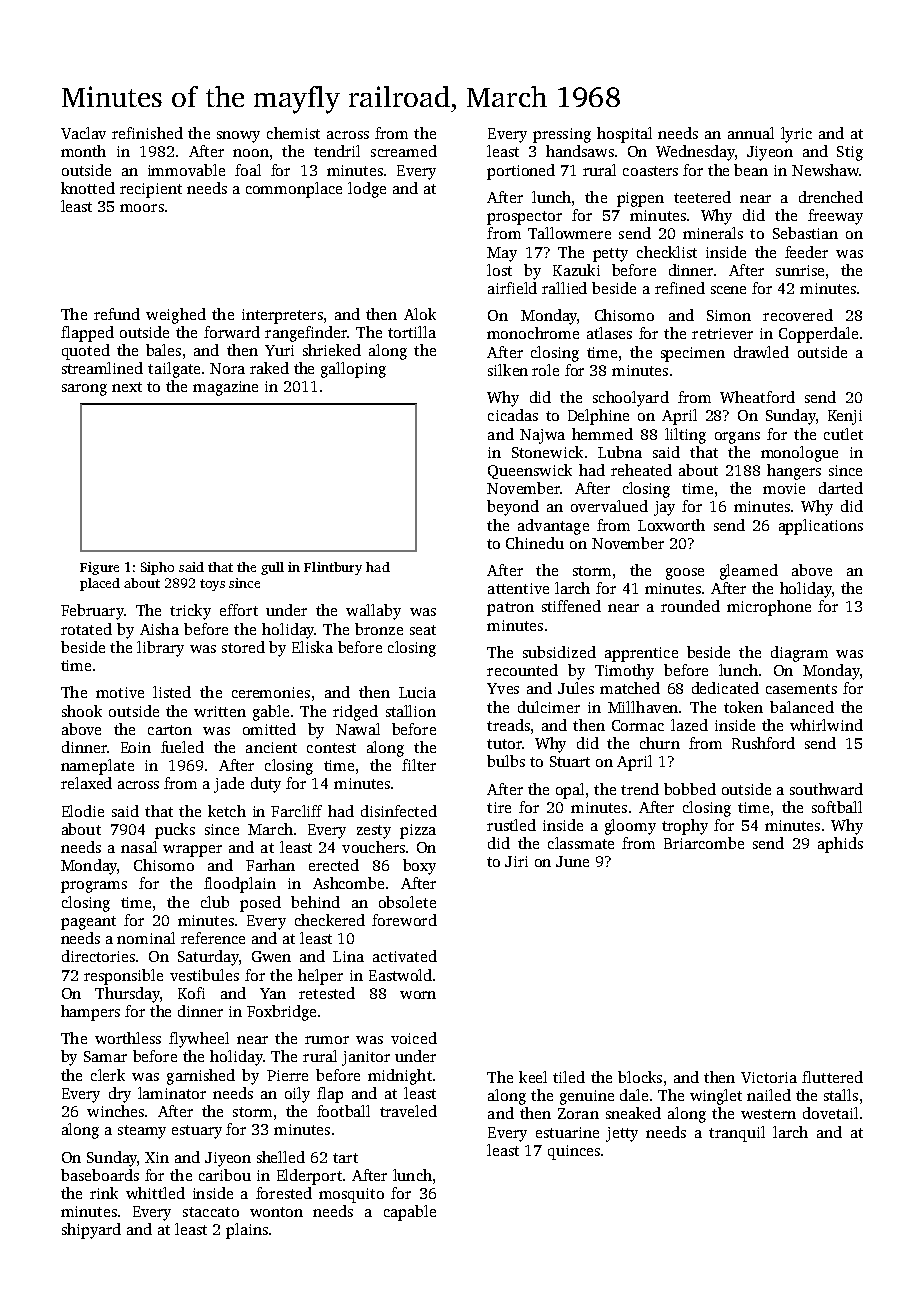  What do you see at coordinates (98, 956) in the screenshot?
I see `directories` at bounding box center [98, 956].
